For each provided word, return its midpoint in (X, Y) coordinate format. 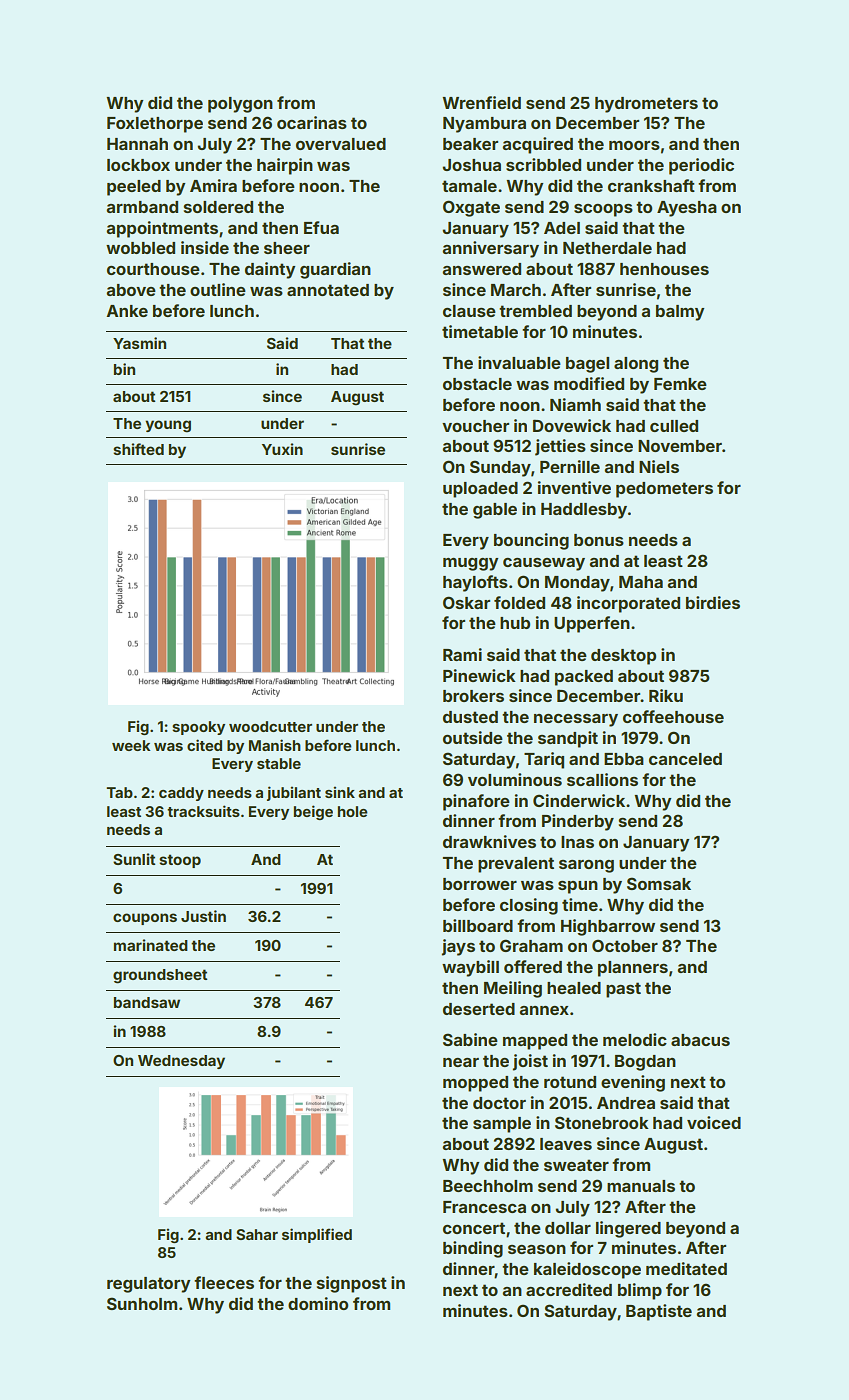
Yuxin (282, 449)
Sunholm (142, 1303)
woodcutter (270, 726)
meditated (686, 1268)
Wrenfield (481, 102)
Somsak (659, 883)
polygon (240, 105)
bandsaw (147, 1002)
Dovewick (572, 425)
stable (279, 763)
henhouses (664, 269)
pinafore (476, 802)
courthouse (153, 269)
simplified (317, 1235)
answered (481, 269)
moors (634, 145)
